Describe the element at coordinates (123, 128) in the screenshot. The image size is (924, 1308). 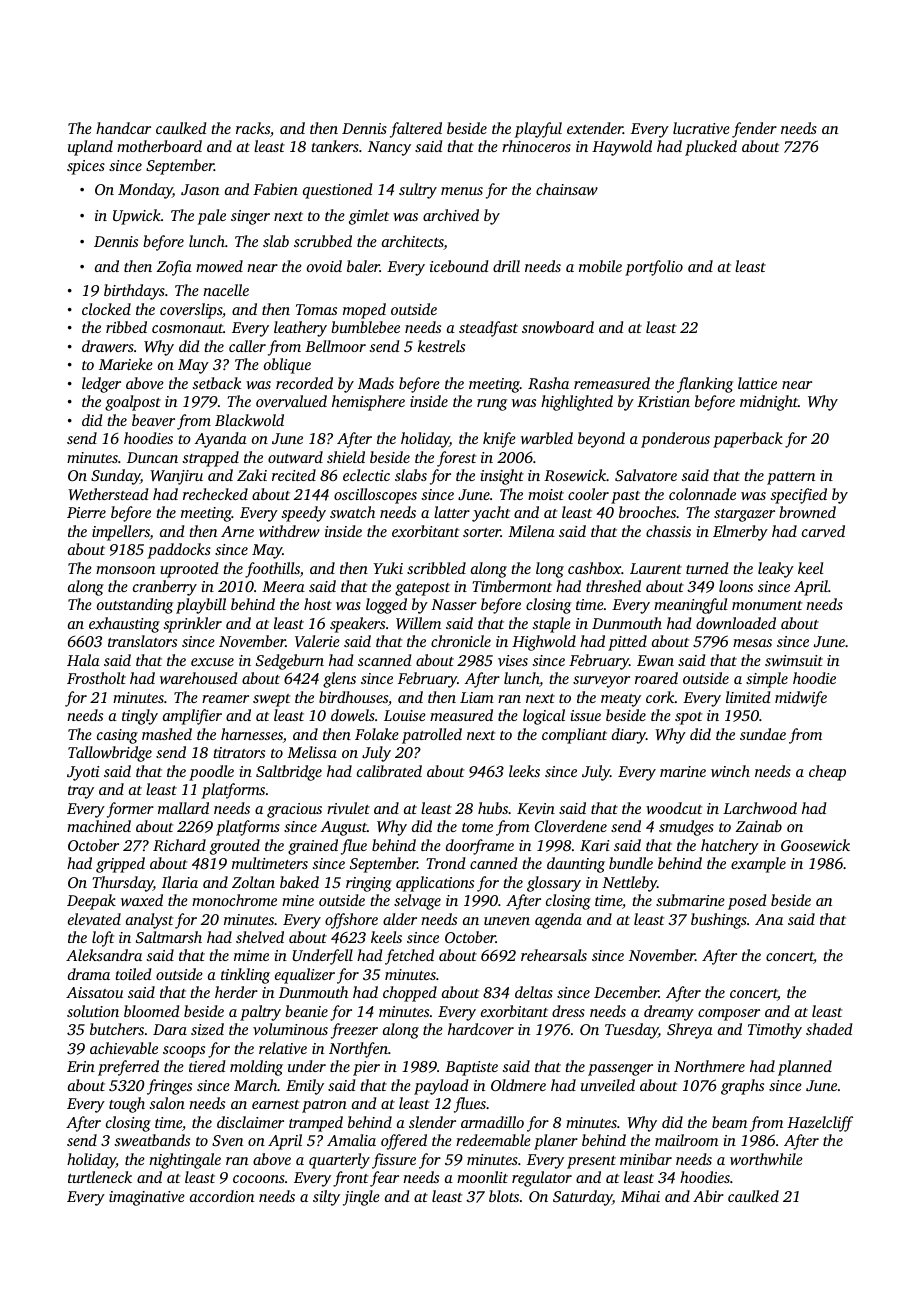
I see `handcar` at that location.
